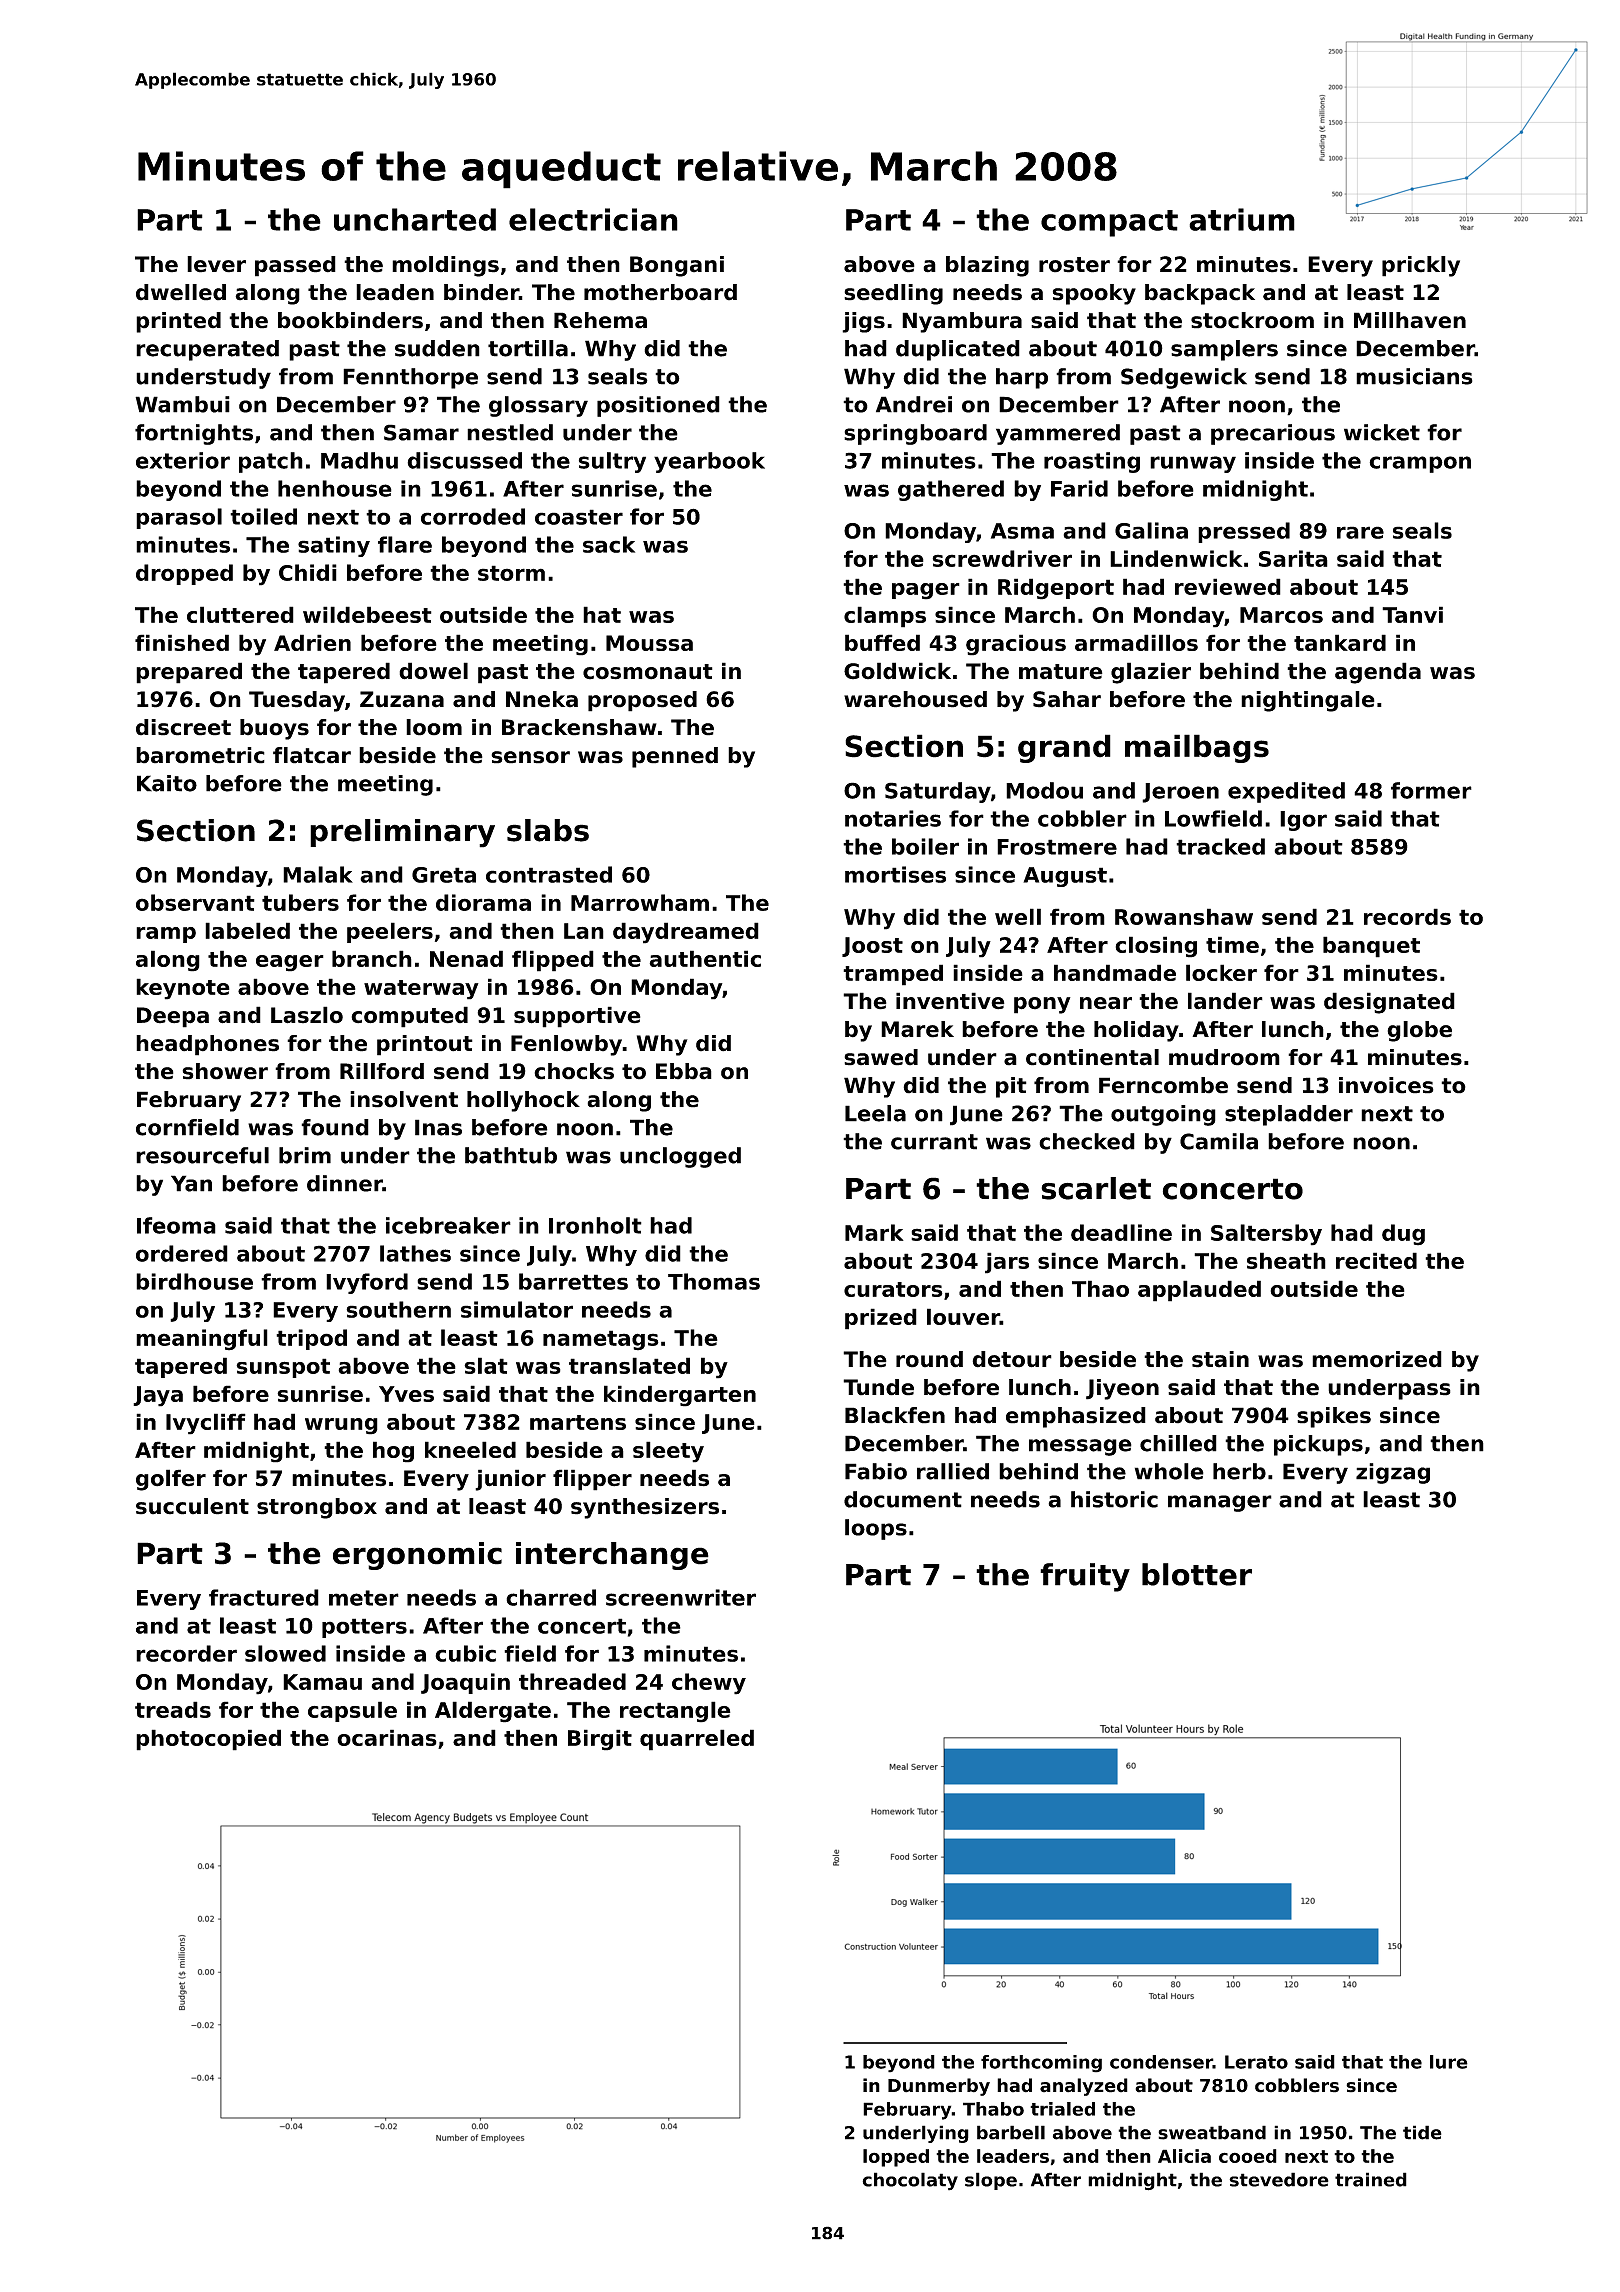  Describe the element at coordinates (1085, 1577) in the document. I see `fruity` at that location.
